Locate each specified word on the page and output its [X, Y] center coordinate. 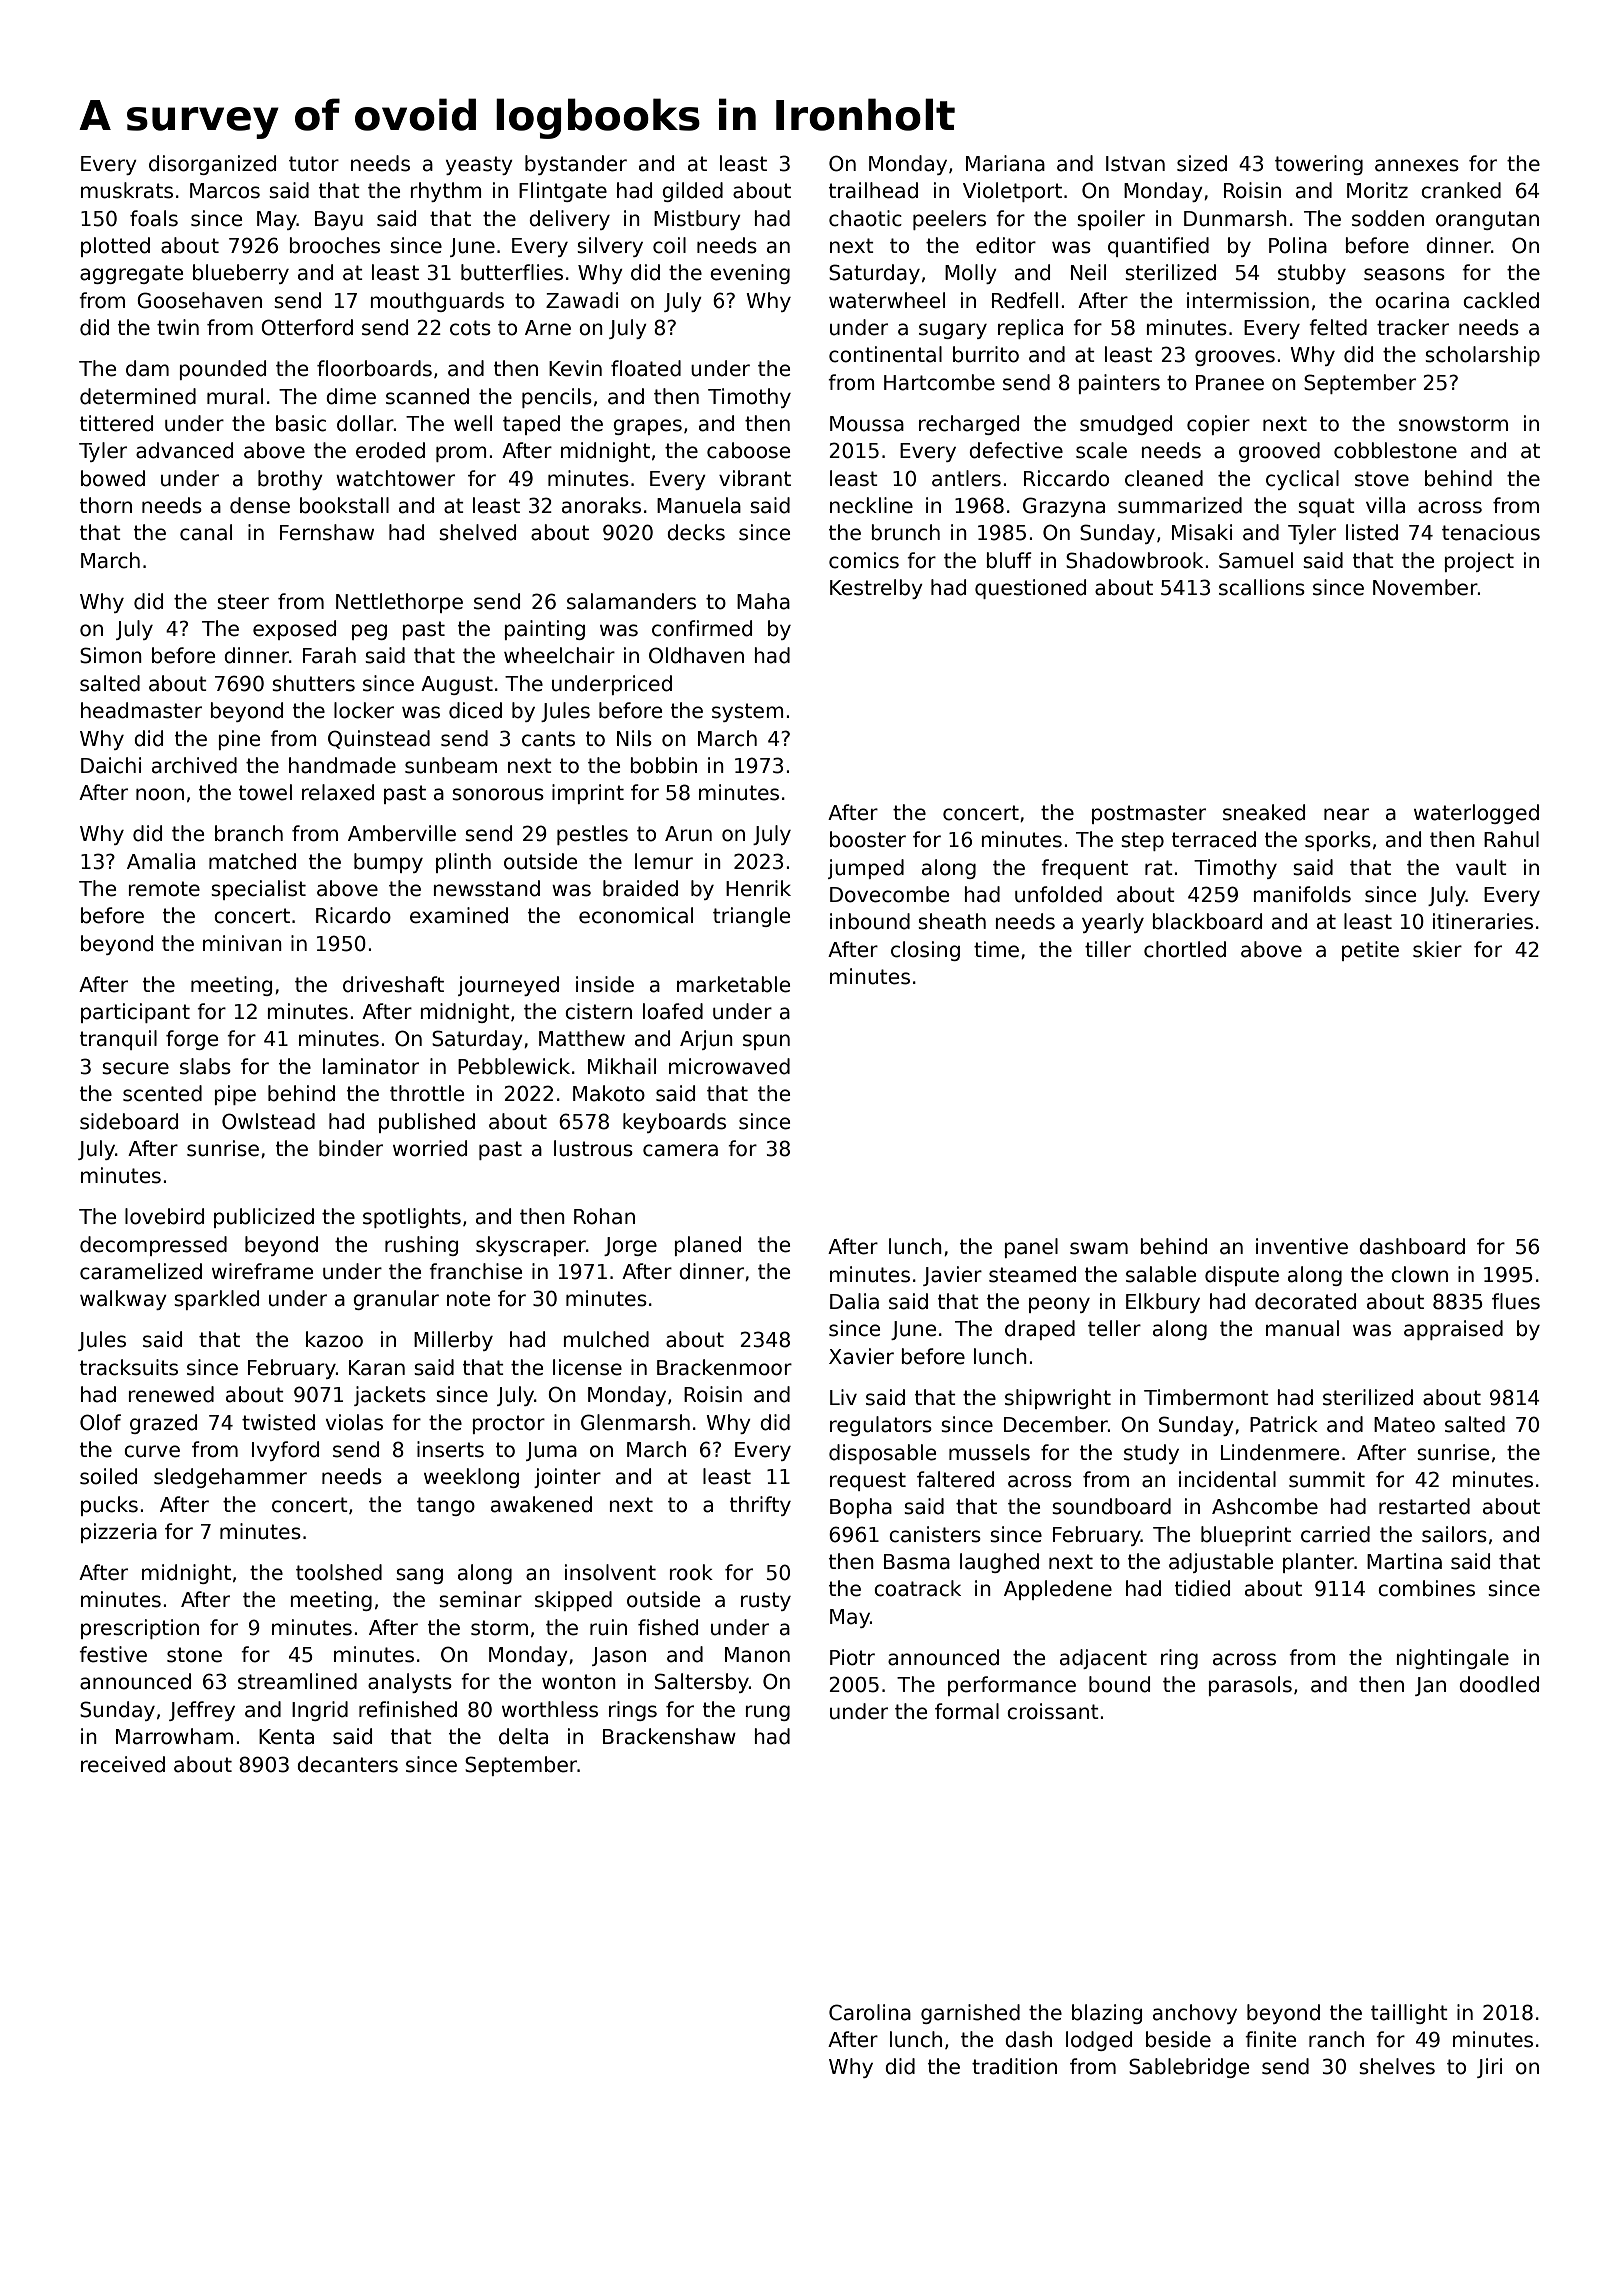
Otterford [307, 327]
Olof [100, 1422]
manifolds [1302, 894]
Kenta [286, 1737]
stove [1382, 479]
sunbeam [451, 765]
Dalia [854, 1301]
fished [668, 1627]
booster [868, 839]
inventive [1302, 1246]
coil [669, 245]
